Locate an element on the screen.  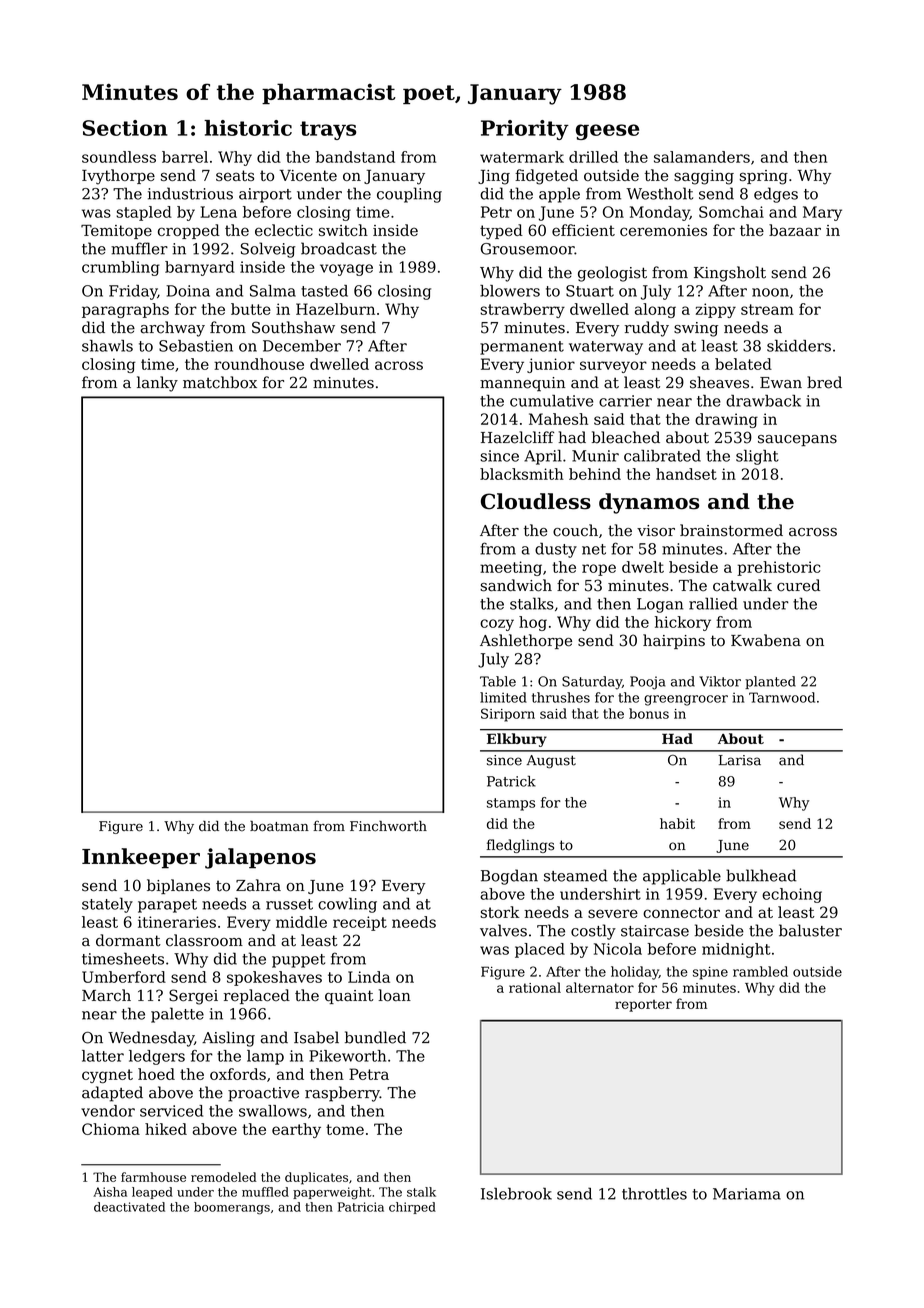
Tarnwood is located at coordinates (782, 697).
